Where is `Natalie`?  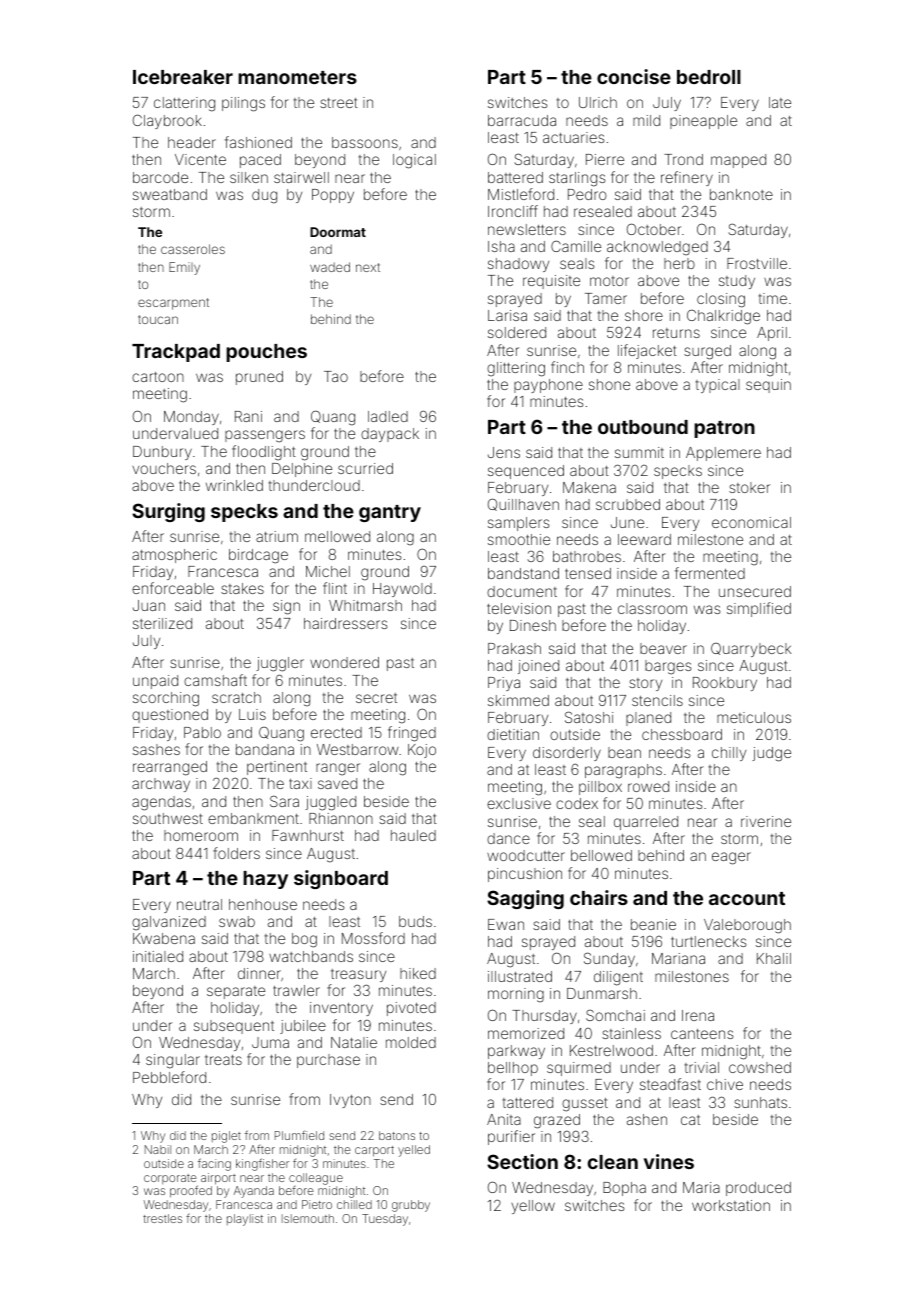
Natalie is located at coordinates (354, 1042).
